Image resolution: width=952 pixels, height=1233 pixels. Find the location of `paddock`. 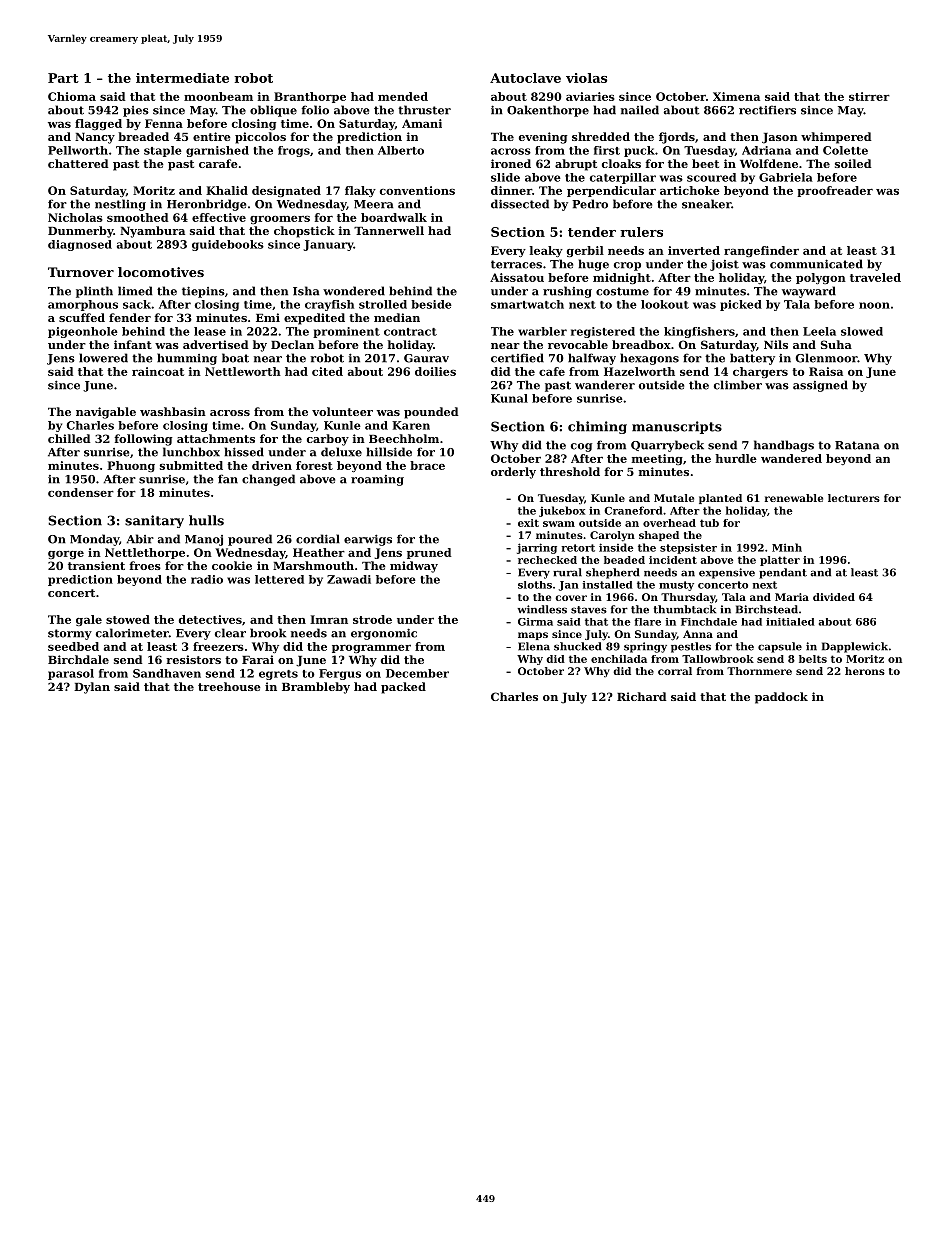

paddock is located at coordinates (781, 698).
